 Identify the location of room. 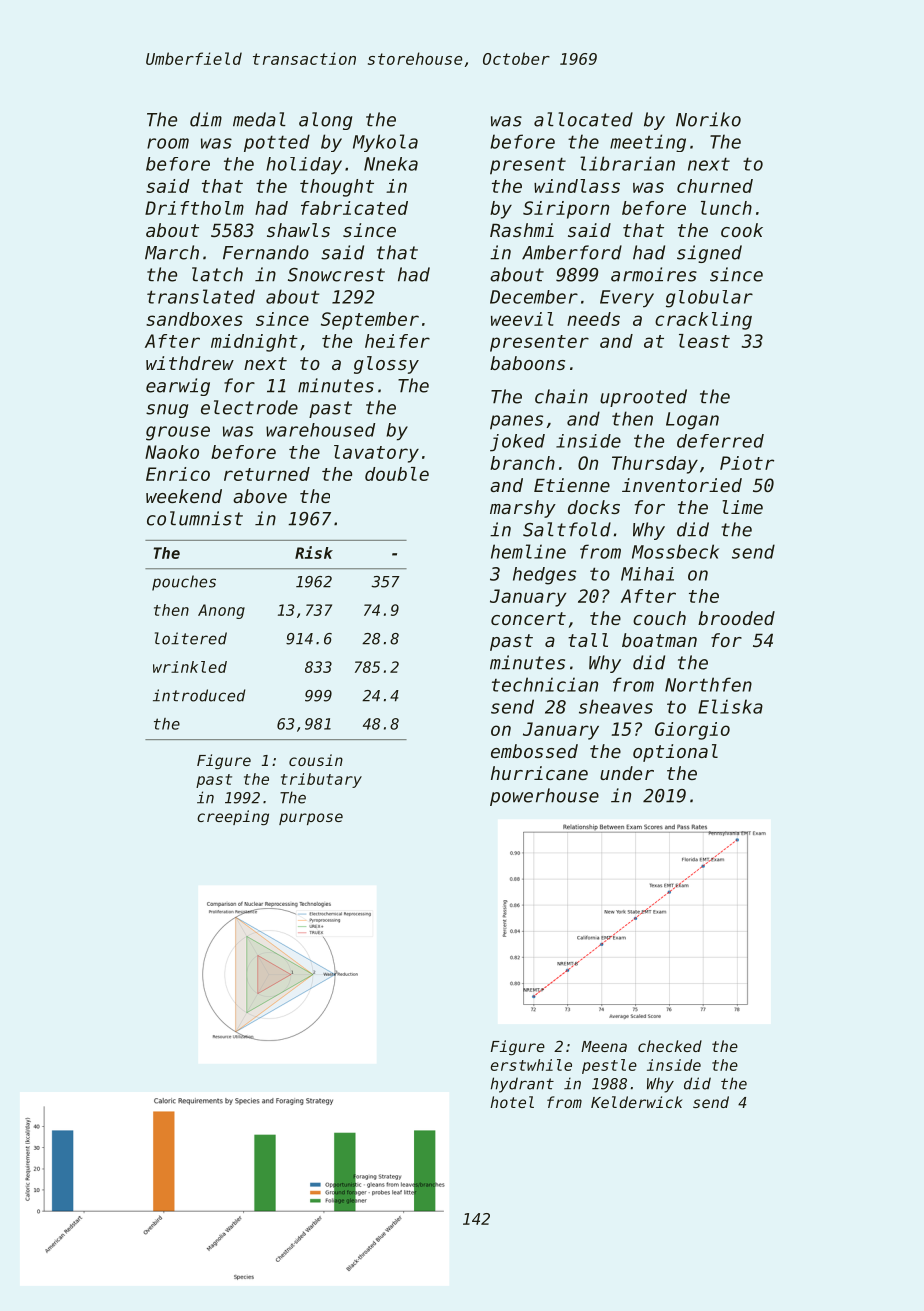
(168, 143).
